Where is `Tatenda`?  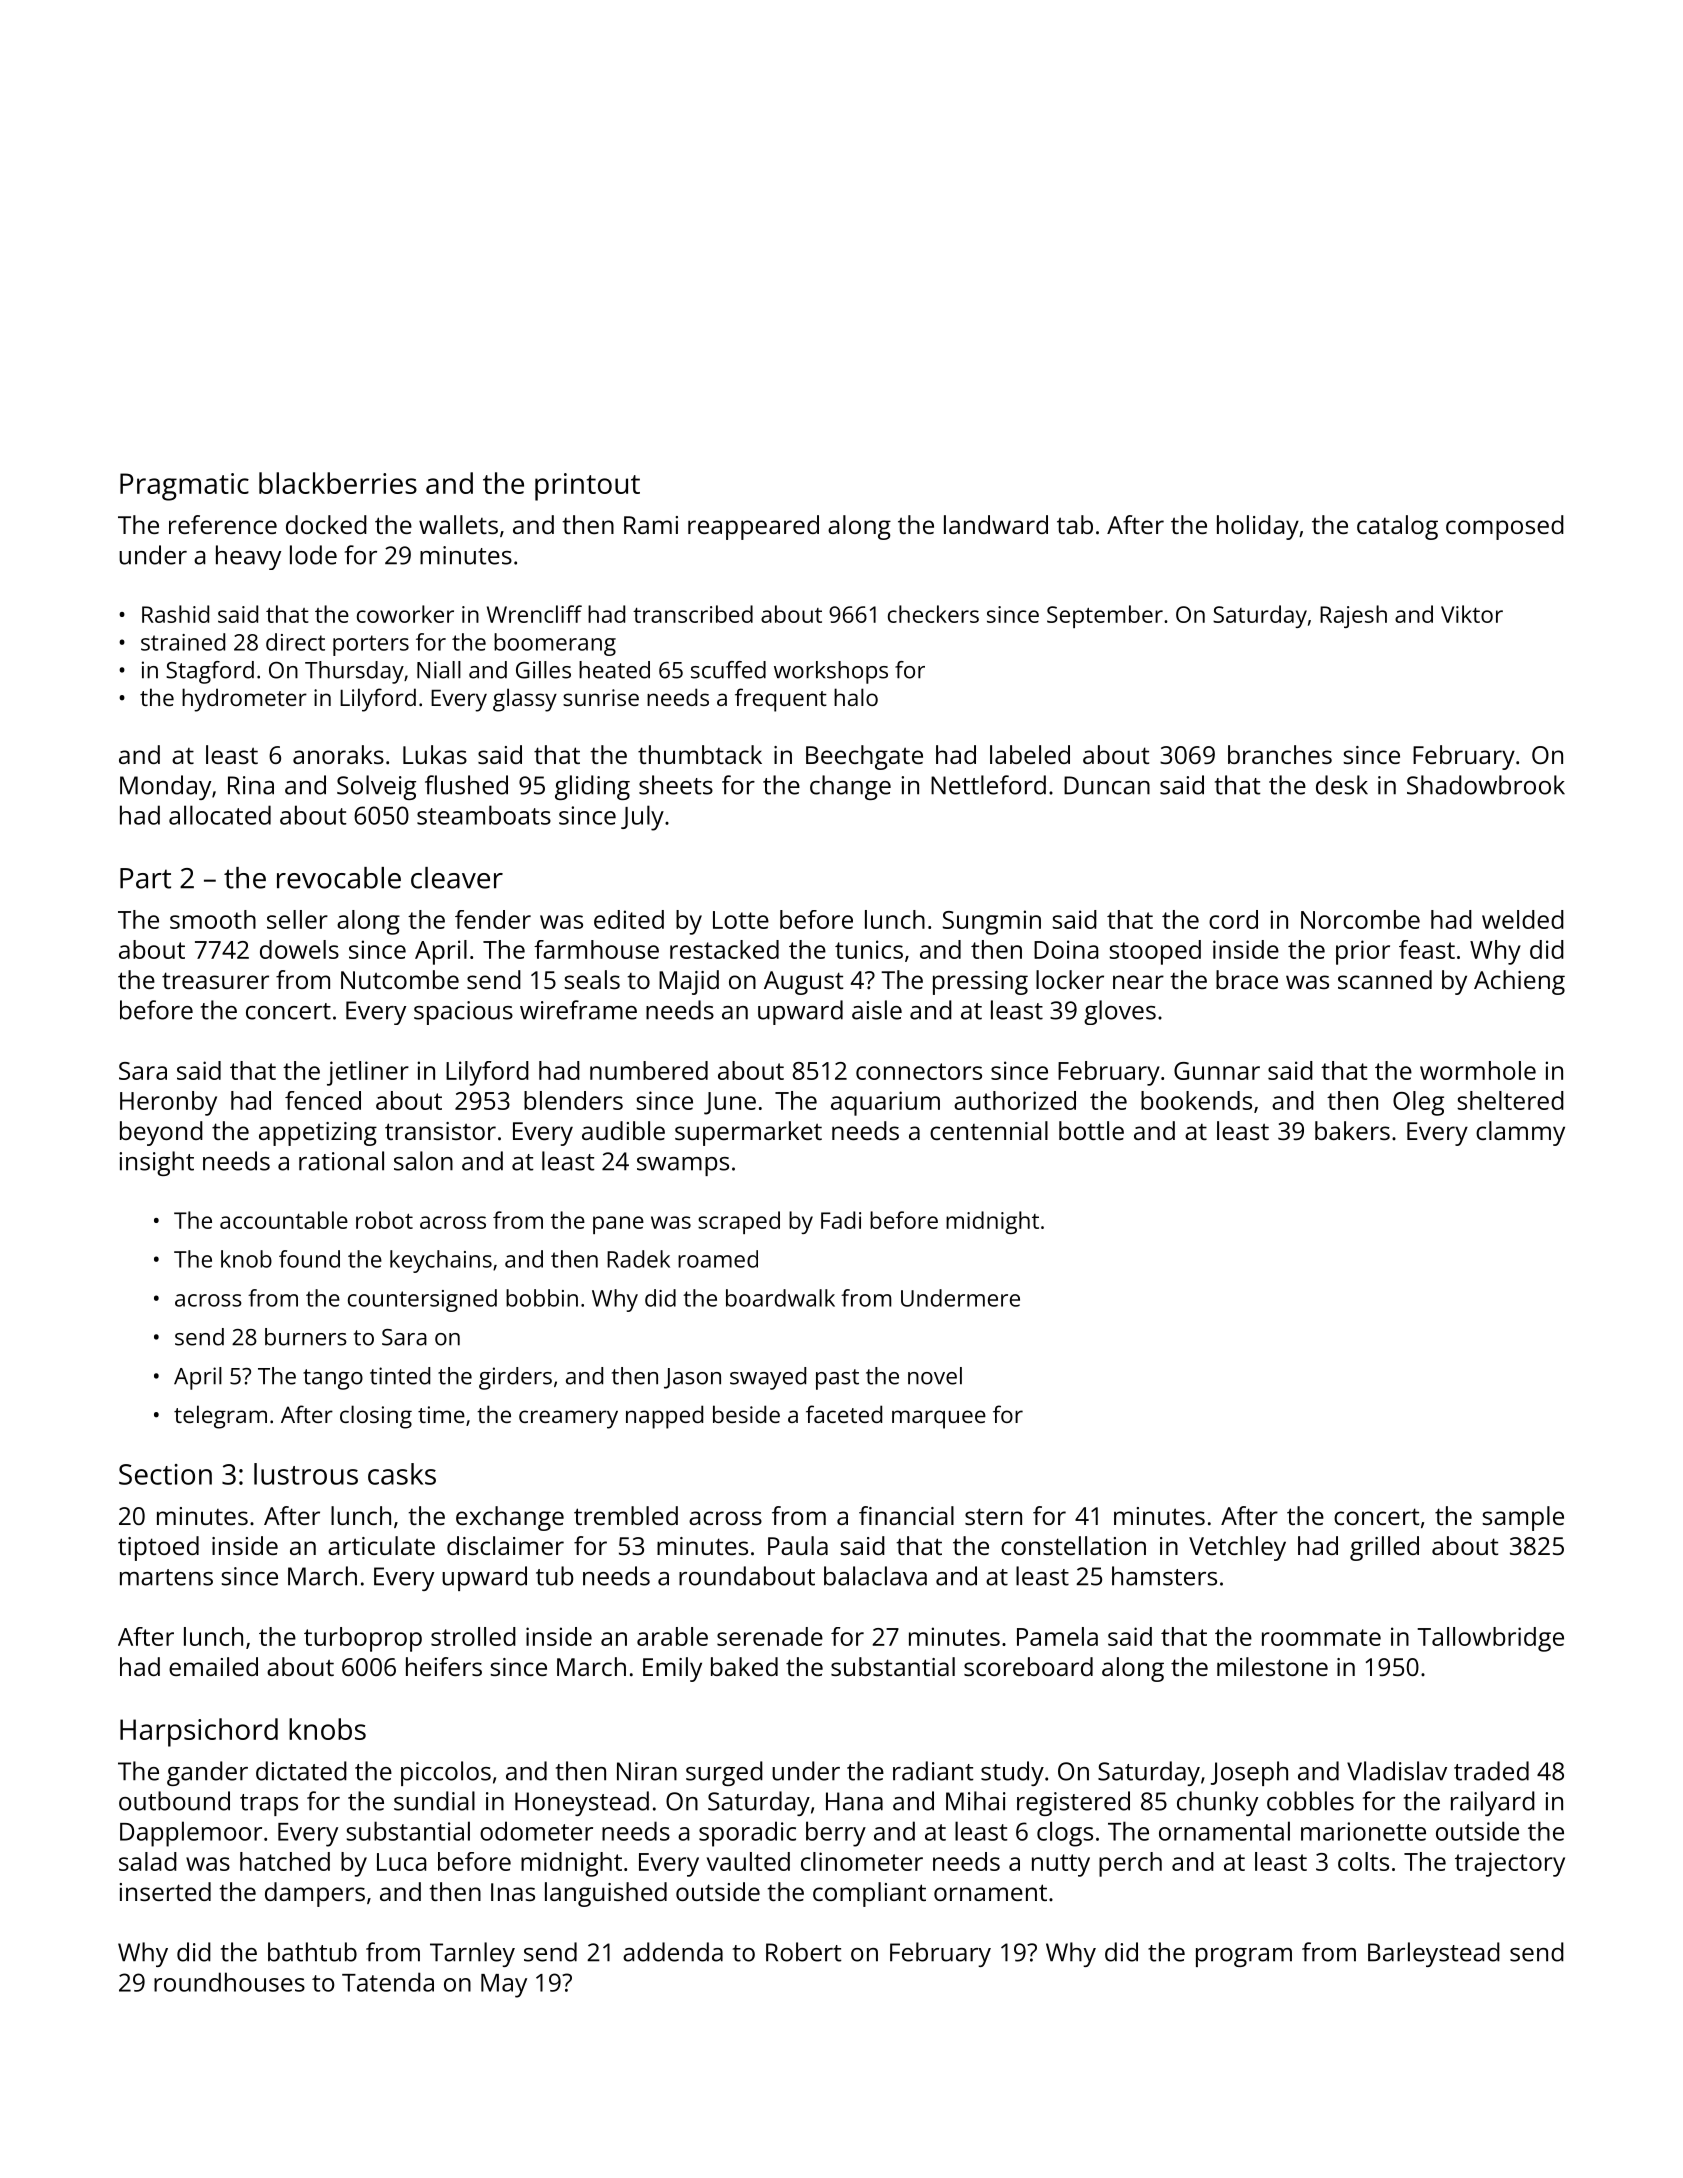
Tatenda is located at coordinates (388, 1982).
